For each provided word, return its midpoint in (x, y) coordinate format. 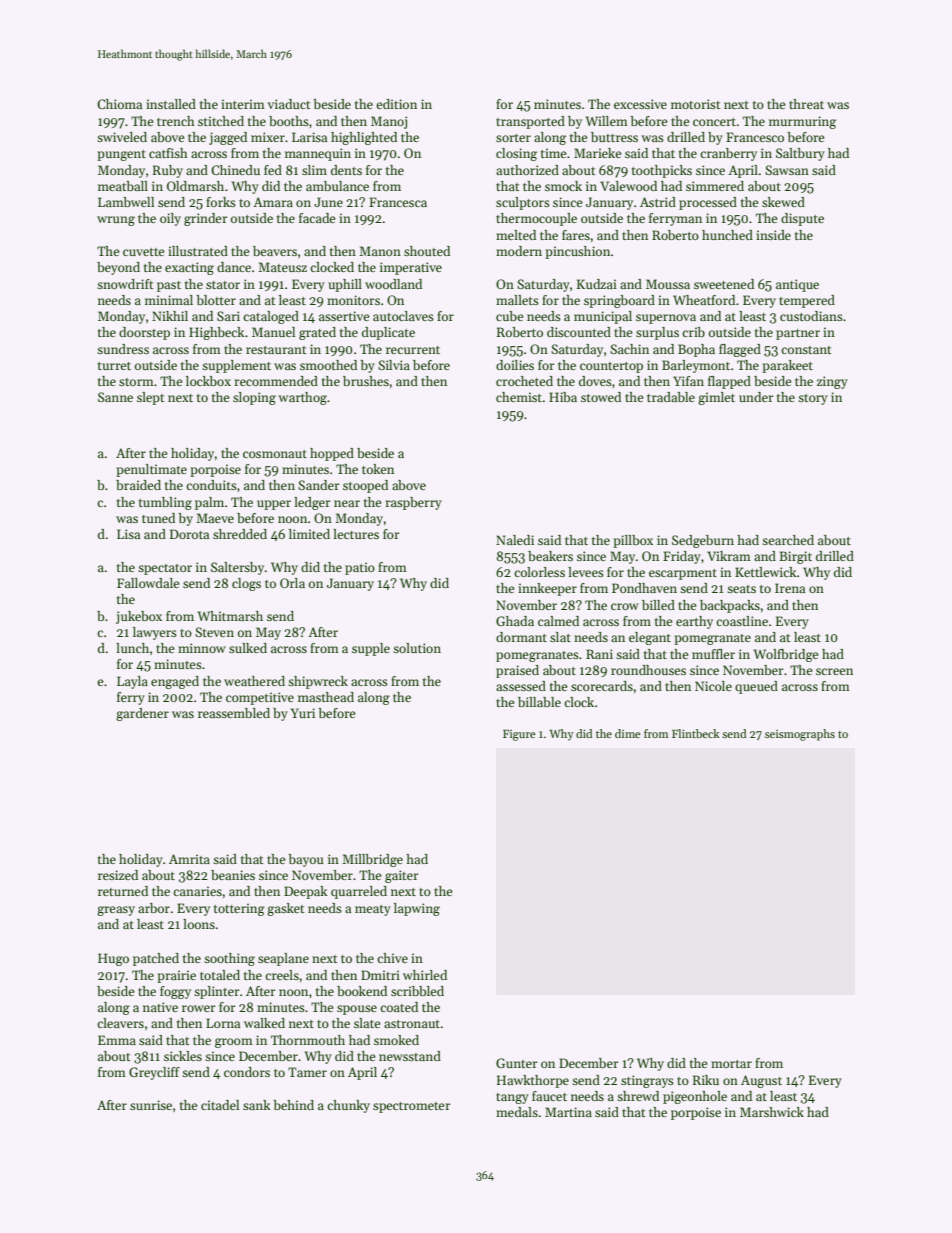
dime (628, 733)
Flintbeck (696, 733)
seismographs (800, 735)
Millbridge (372, 860)
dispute (802, 219)
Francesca (398, 202)
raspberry (413, 503)
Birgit (795, 557)
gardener (142, 714)
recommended (276, 381)
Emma (117, 1040)
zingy (832, 382)
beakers (550, 556)
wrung (116, 221)
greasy (116, 911)
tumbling (165, 503)
